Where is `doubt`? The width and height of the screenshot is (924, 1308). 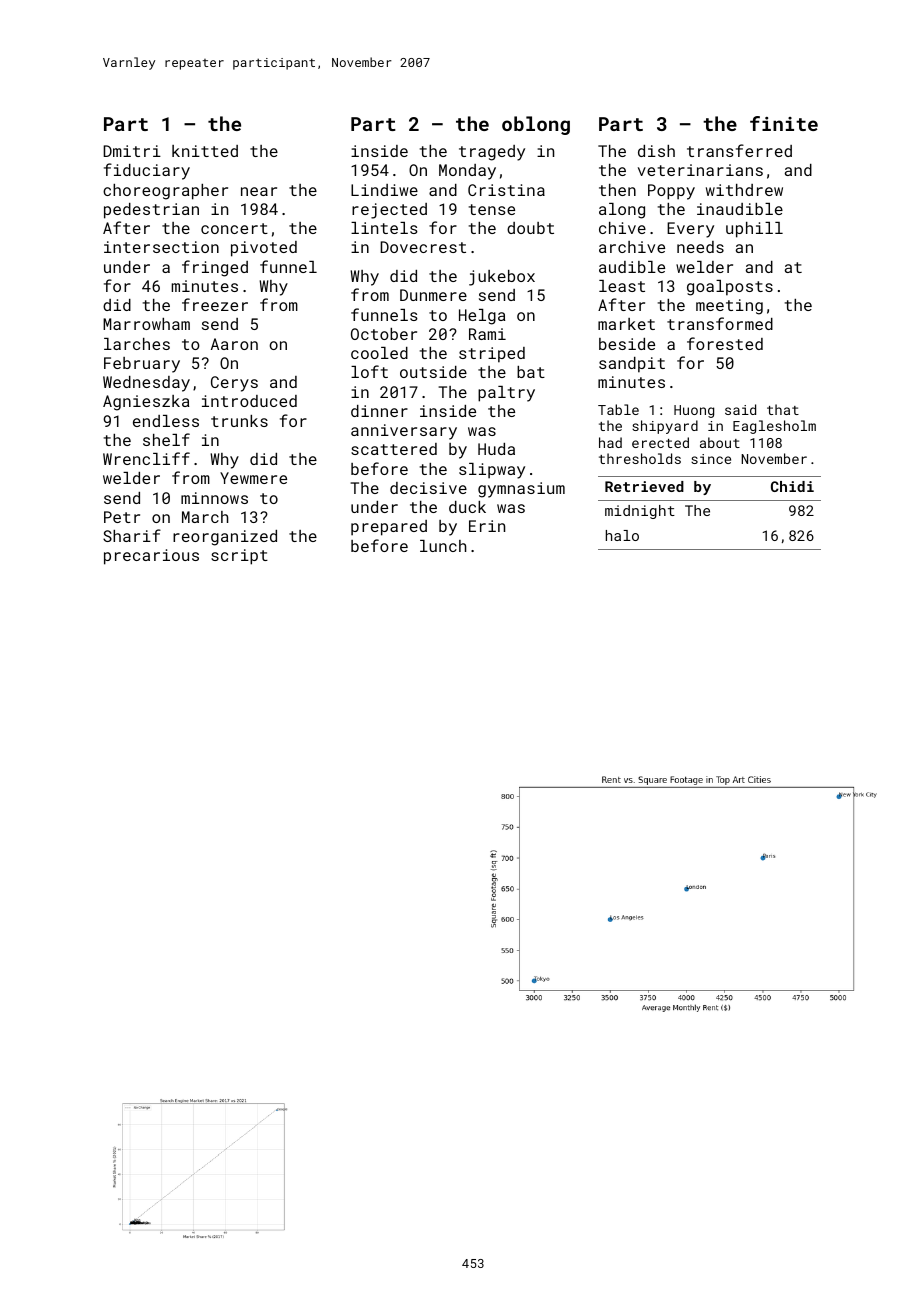
doubt is located at coordinates (530, 228).
